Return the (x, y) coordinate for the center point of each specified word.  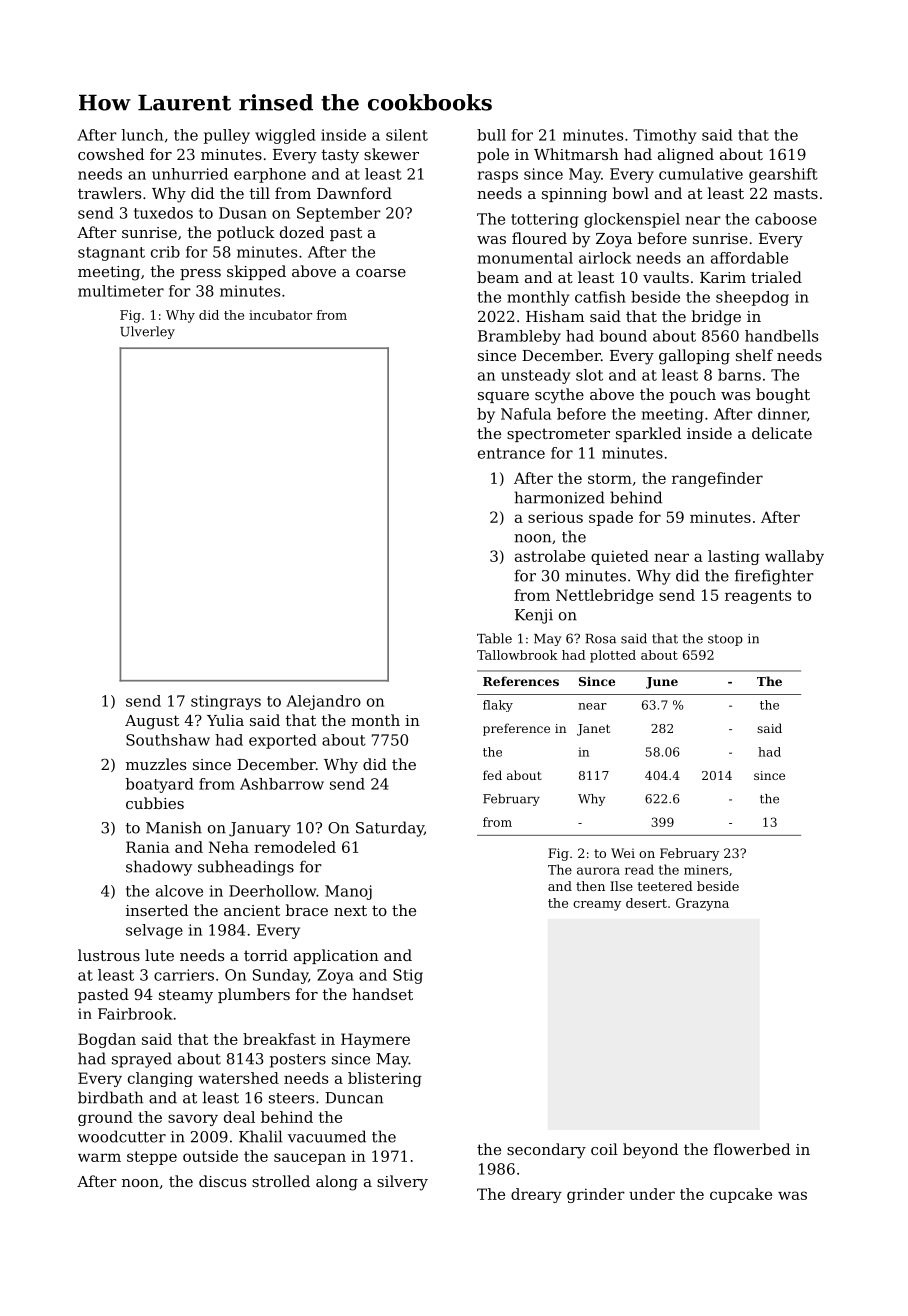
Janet (593, 730)
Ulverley (147, 332)
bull (491, 135)
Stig (408, 976)
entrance (511, 453)
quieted (620, 557)
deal (239, 1117)
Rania (148, 847)
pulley (227, 136)
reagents (758, 597)
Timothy (664, 136)
